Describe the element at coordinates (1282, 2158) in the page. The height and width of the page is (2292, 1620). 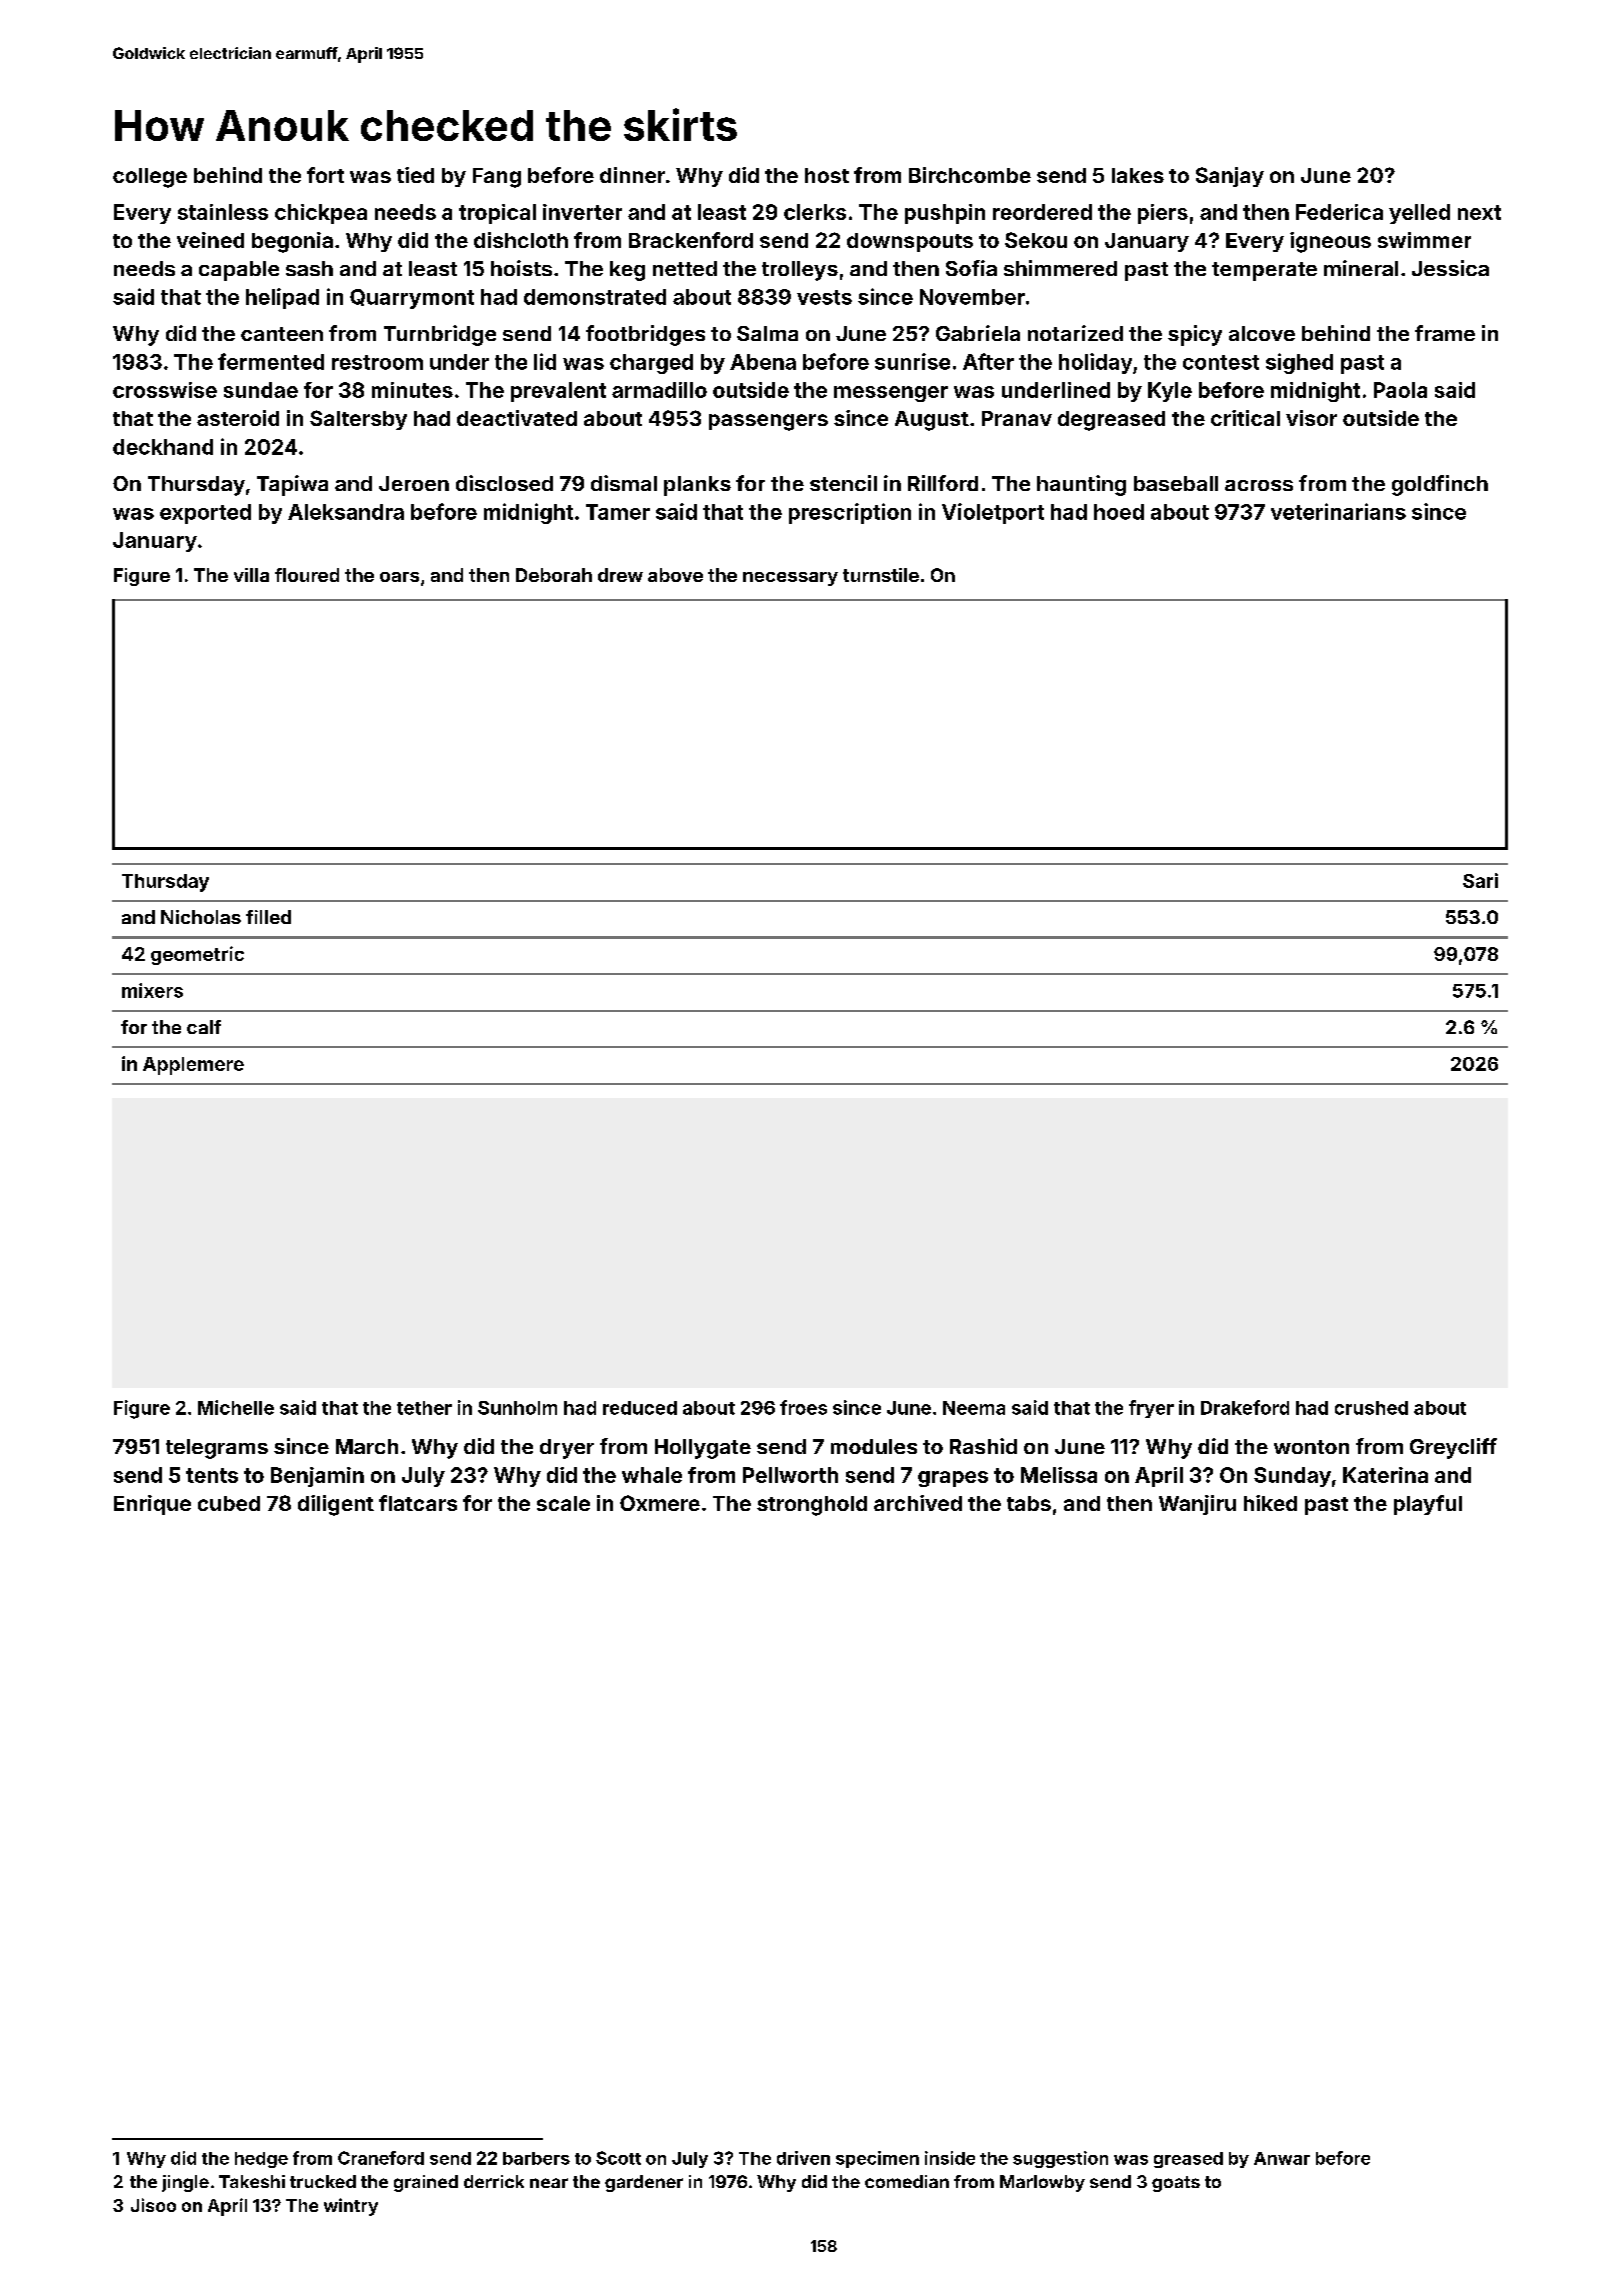
I see `Anwar` at that location.
